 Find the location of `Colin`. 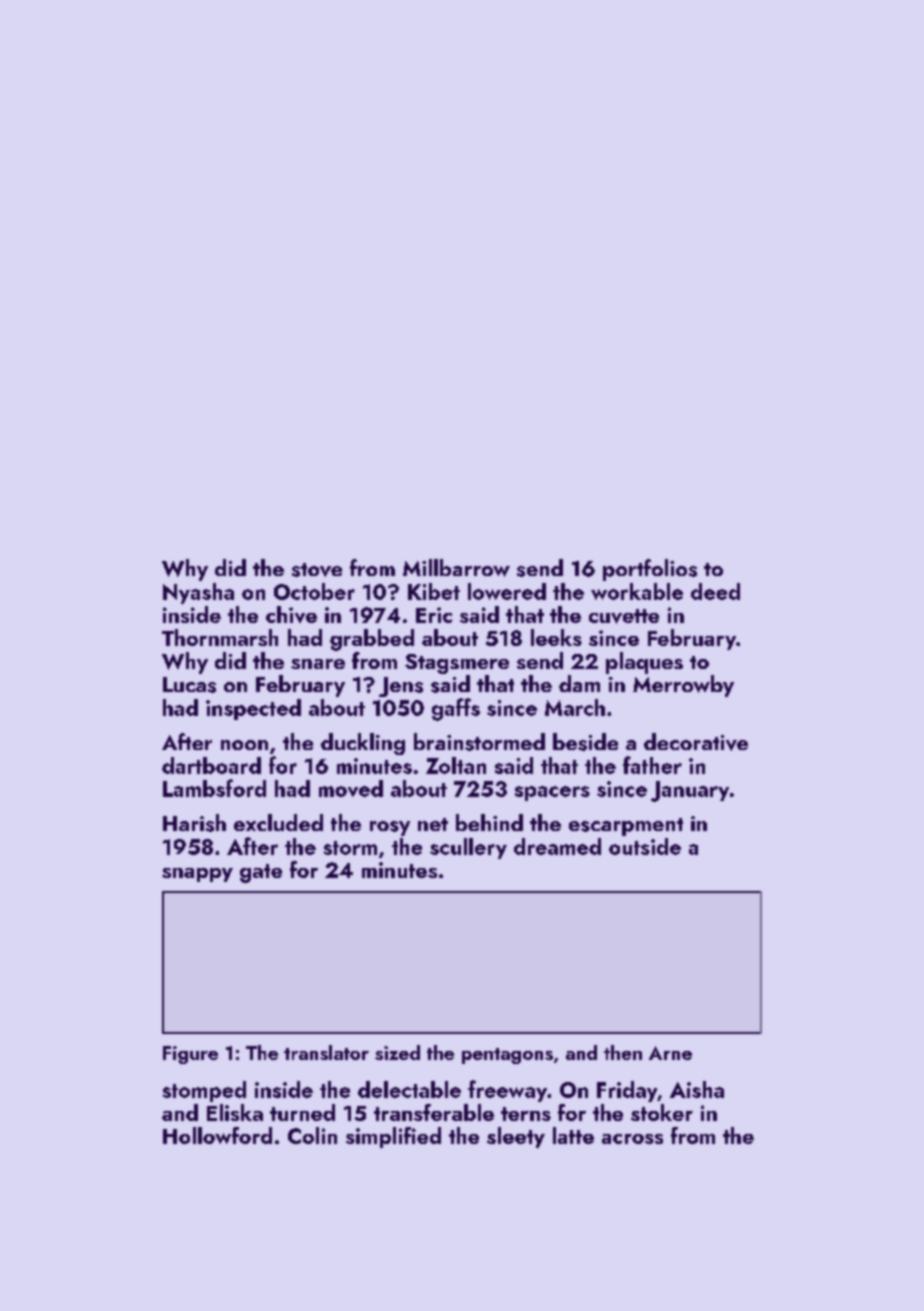

Colin is located at coordinates (312, 1135).
